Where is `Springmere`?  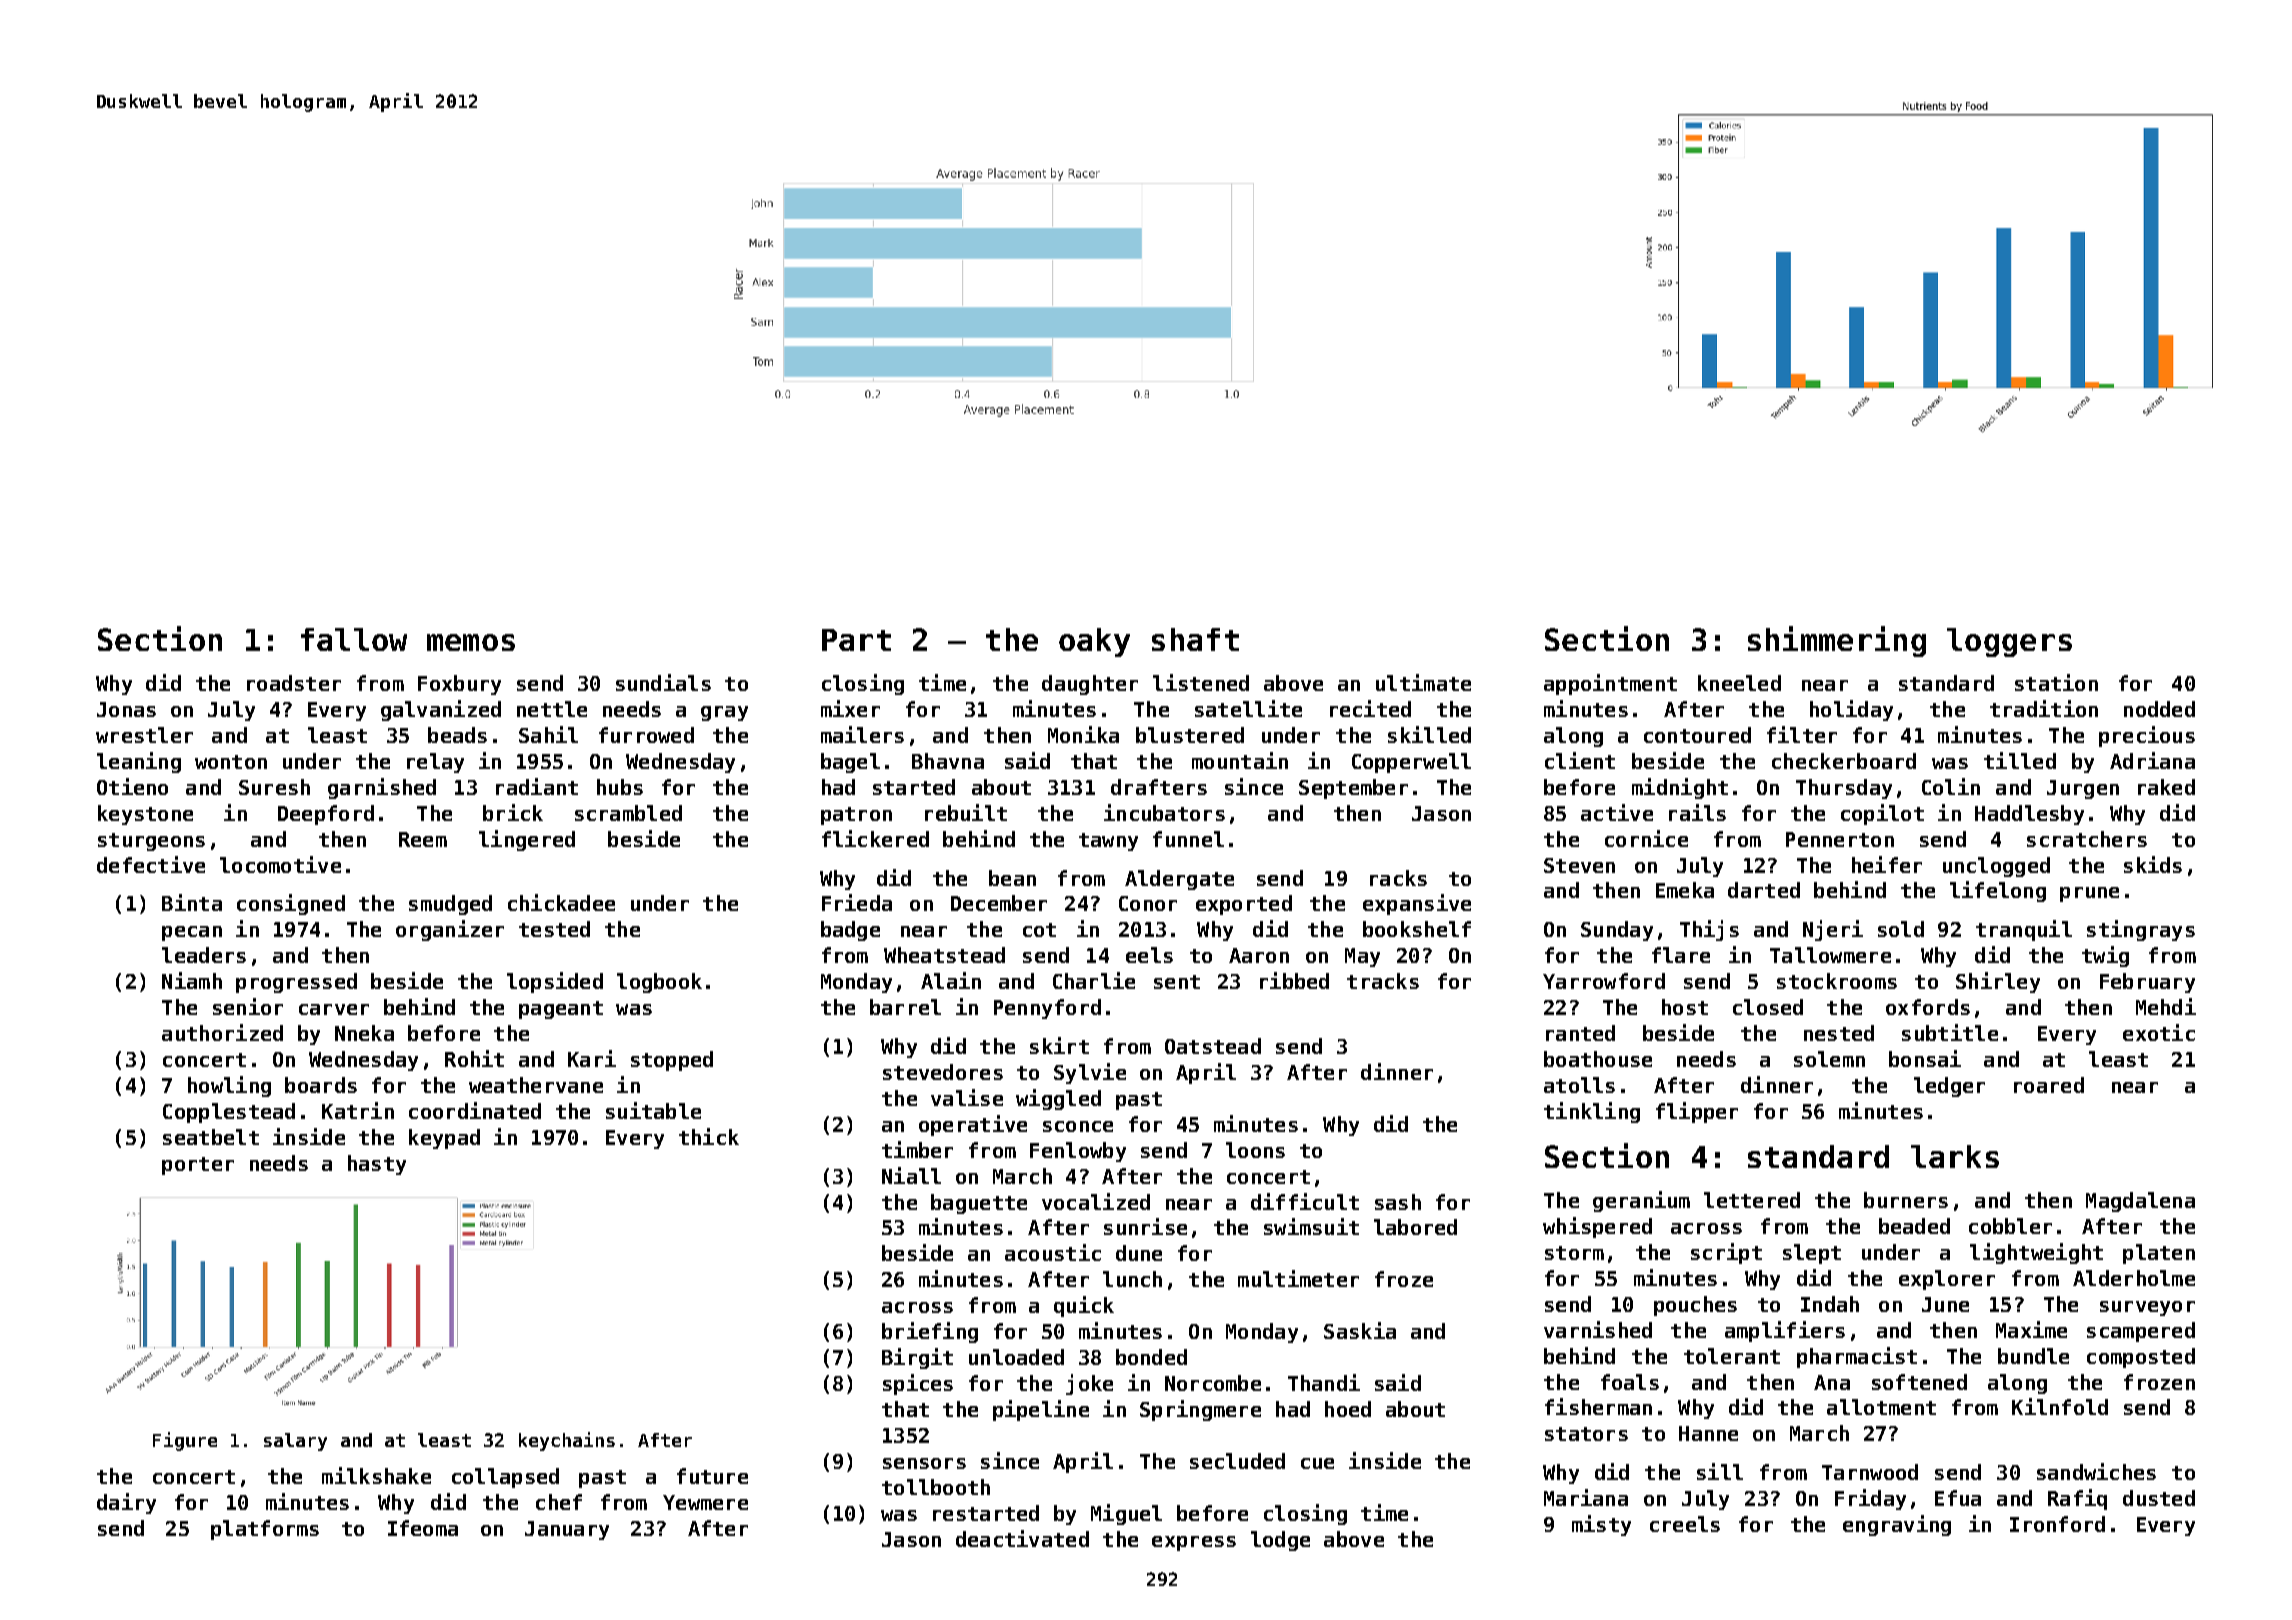
Springmere is located at coordinates (1200, 1410).
